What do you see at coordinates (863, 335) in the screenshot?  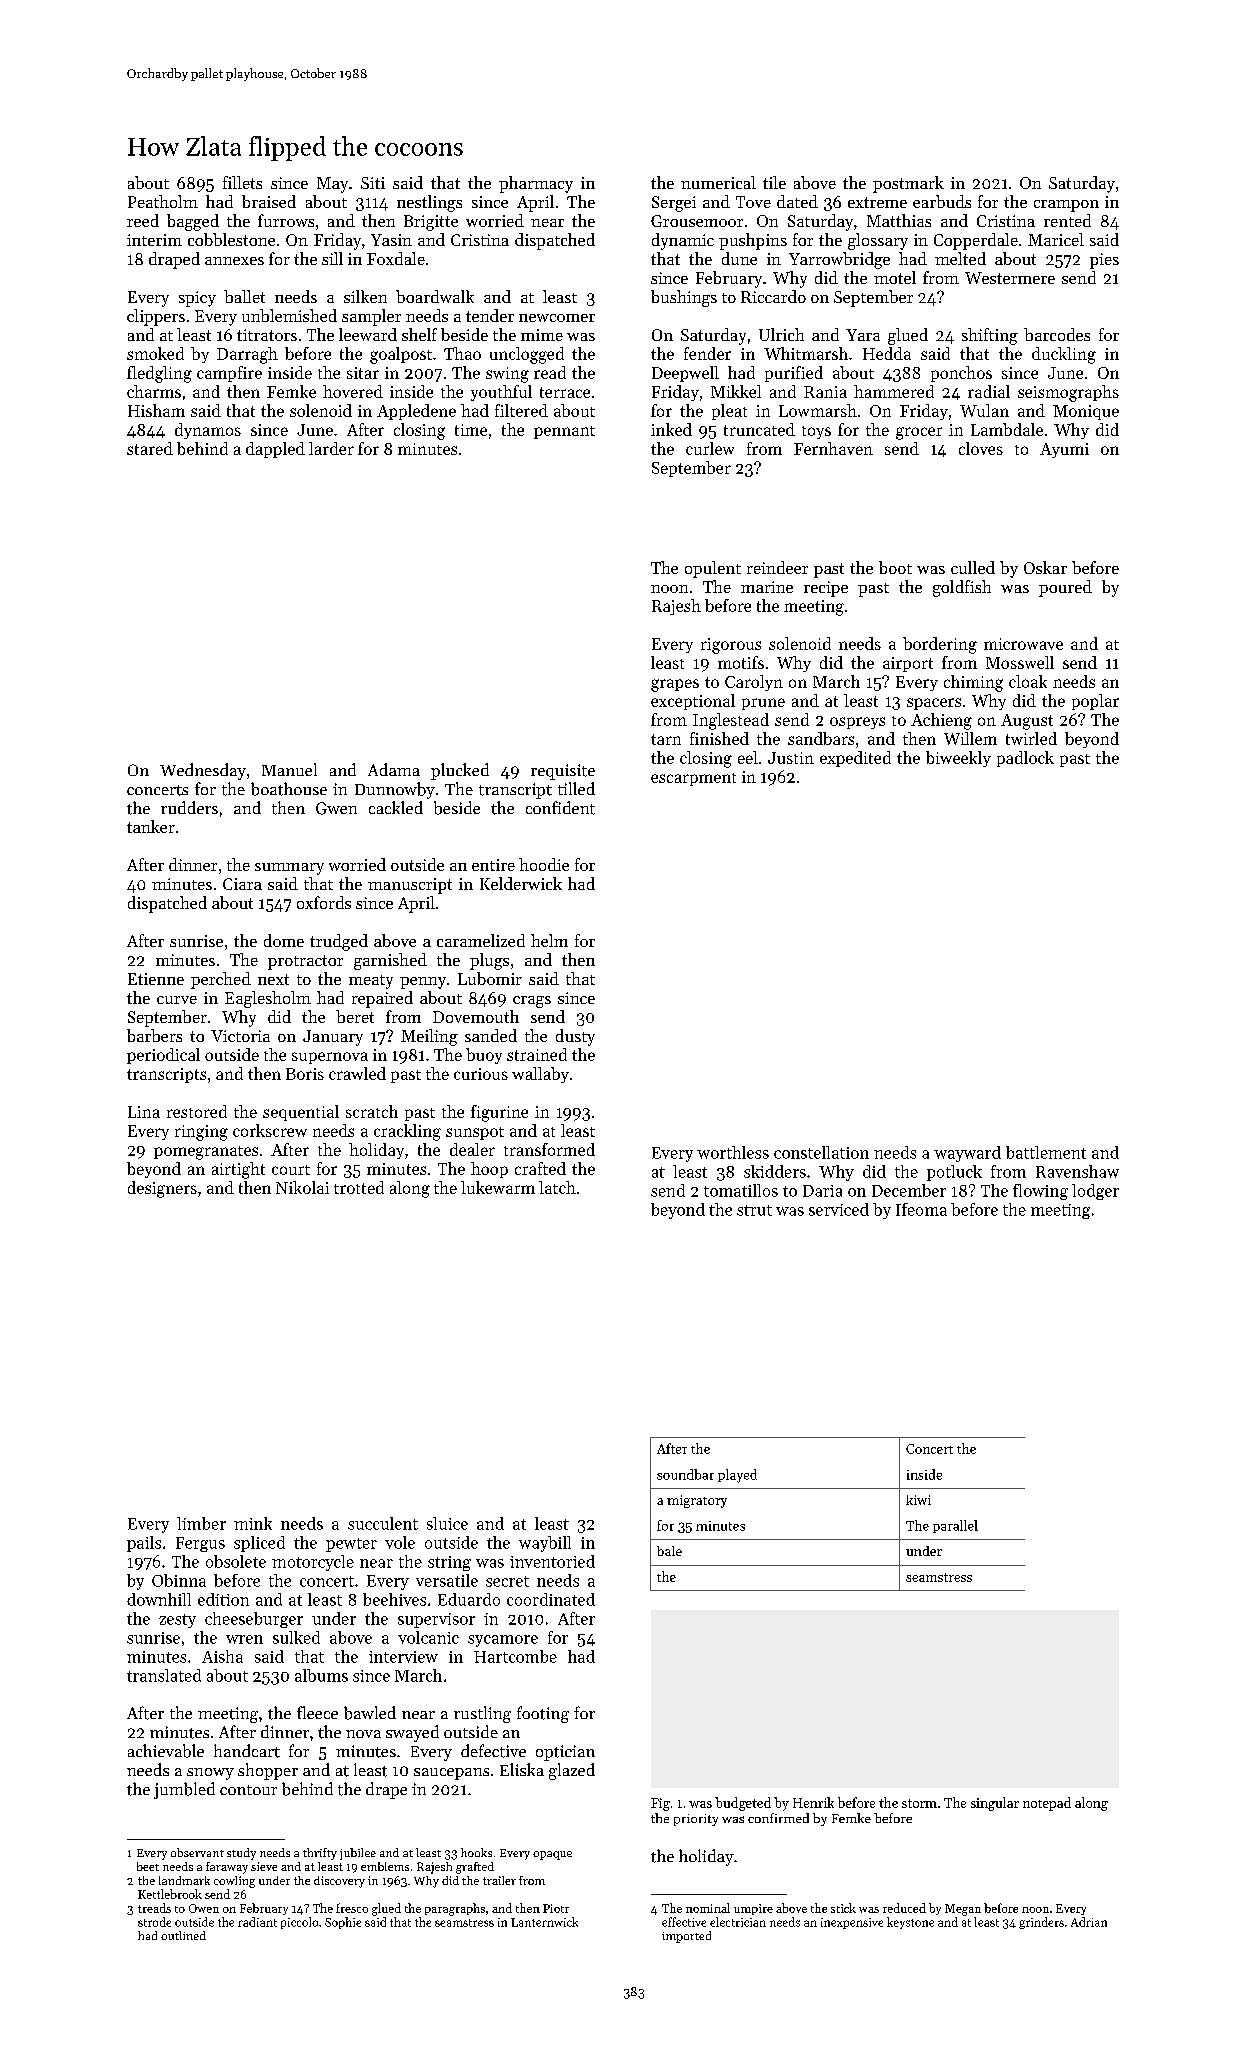 I see `Yara` at bounding box center [863, 335].
